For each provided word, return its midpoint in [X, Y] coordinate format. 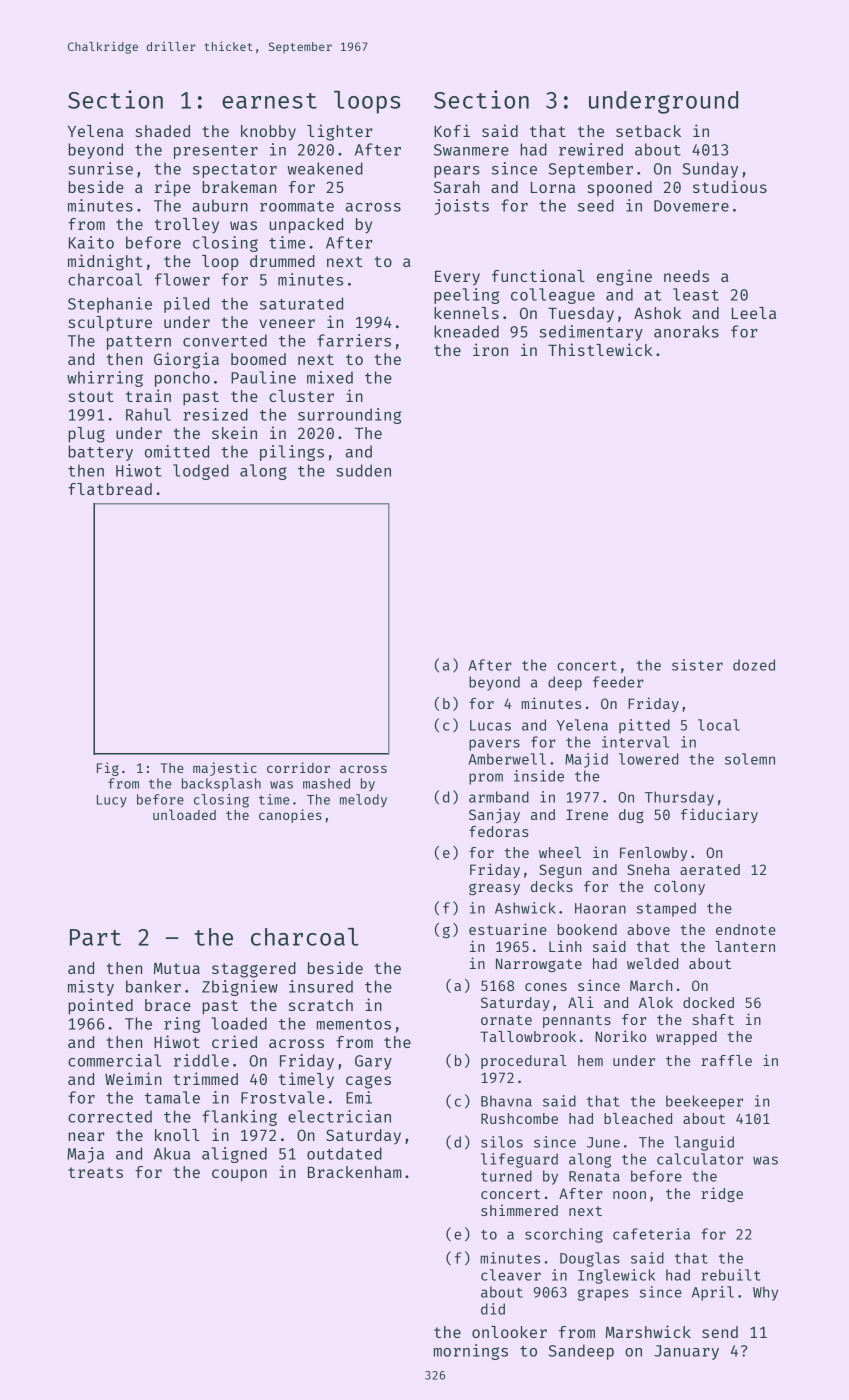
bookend [587, 929]
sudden [363, 470]
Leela [754, 313]
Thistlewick [600, 349]
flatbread [110, 489]
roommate [297, 206]
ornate [506, 1020]
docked [708, 1002]
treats [95, 1172]
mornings [471, 1352]
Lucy [112, 801]
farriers [354, 340]
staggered [254, 970]
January [686, 1352]
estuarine [508, 929]
